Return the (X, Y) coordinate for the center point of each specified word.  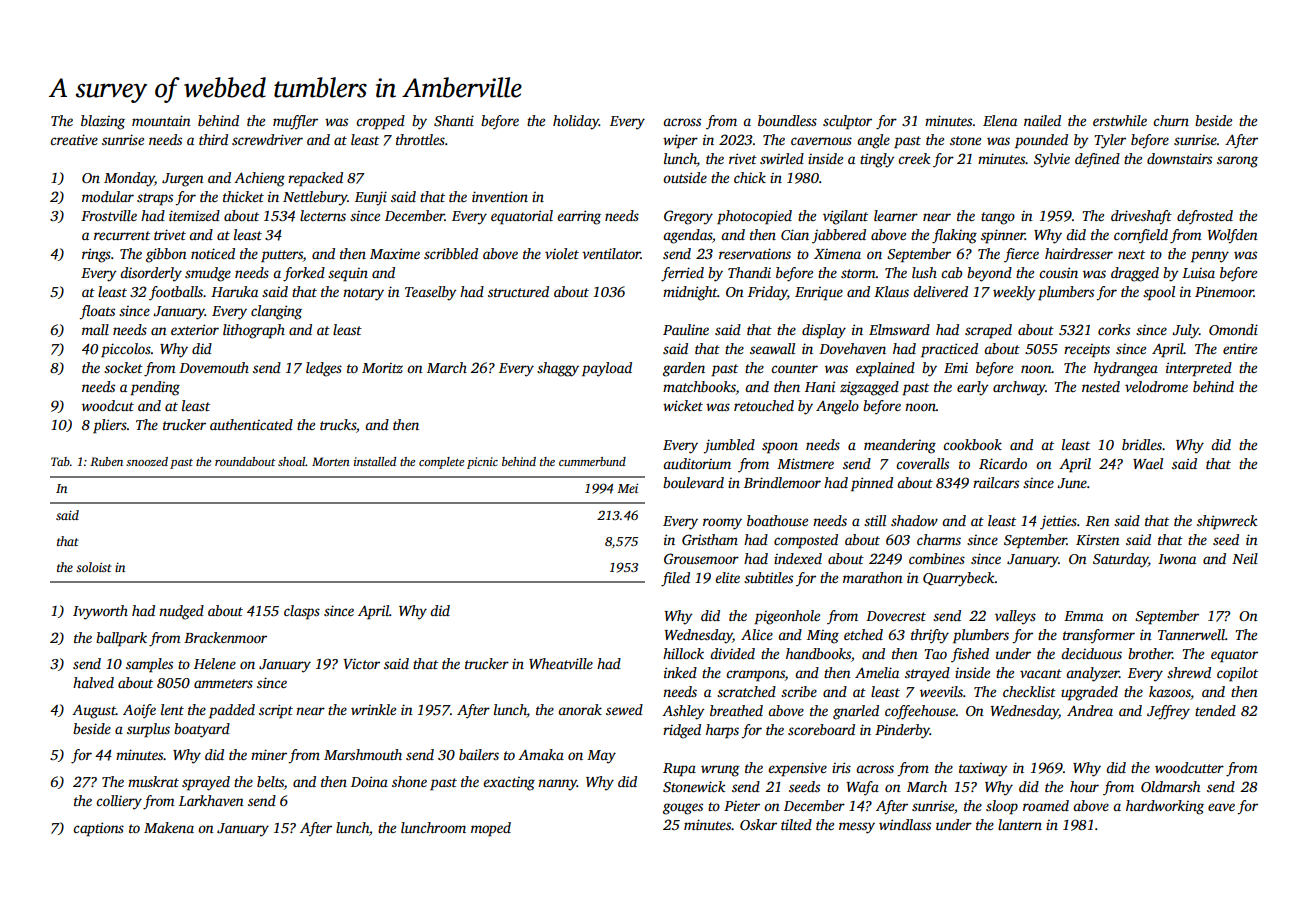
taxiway (983, 770)
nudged (181, 612)
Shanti (454, 120)
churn (1171, 120)
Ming (823, 637)
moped (491, 829)
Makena (169, 827)
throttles (420, 139)
